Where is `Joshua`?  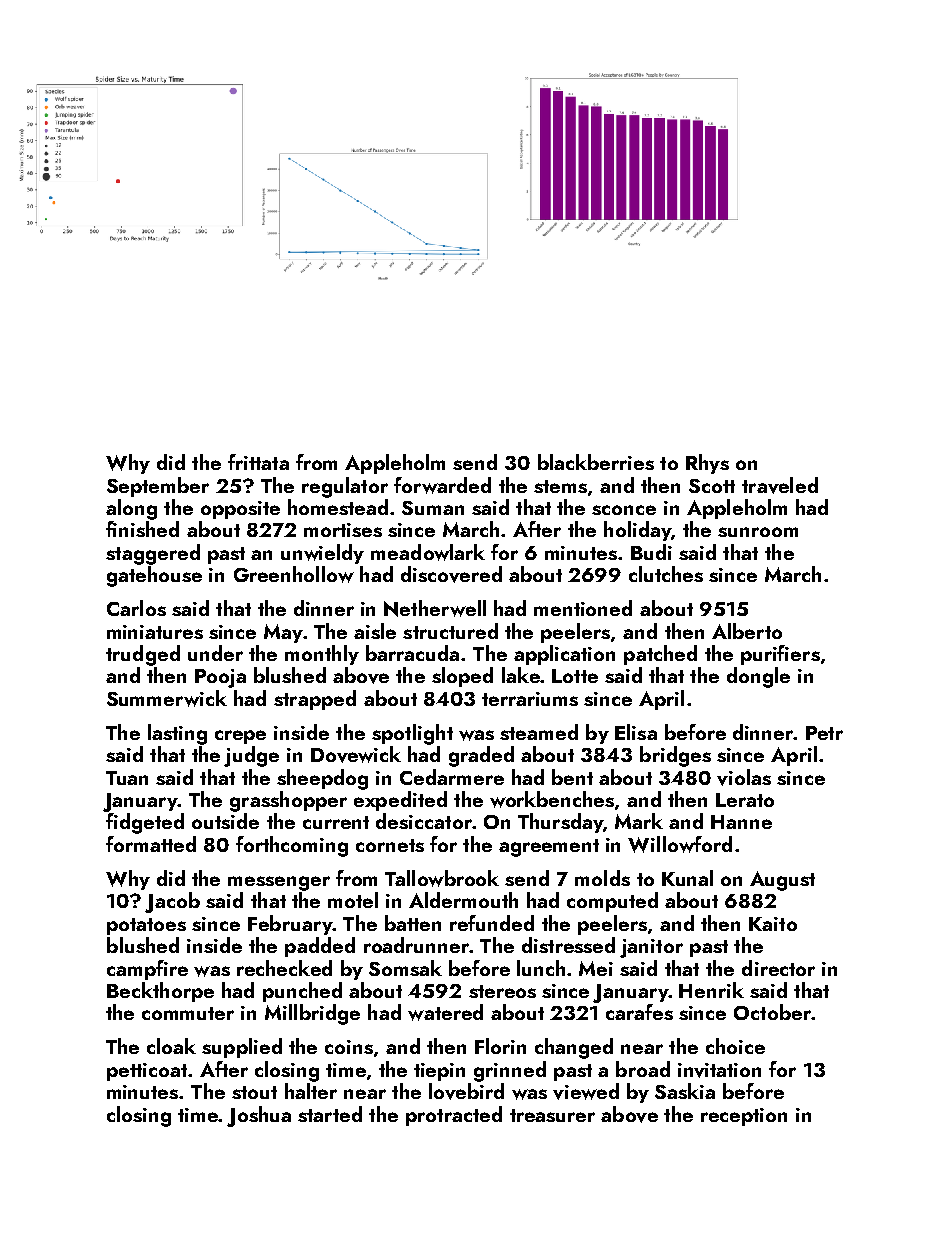 Joshua is located at coordinates (259, 1116).
